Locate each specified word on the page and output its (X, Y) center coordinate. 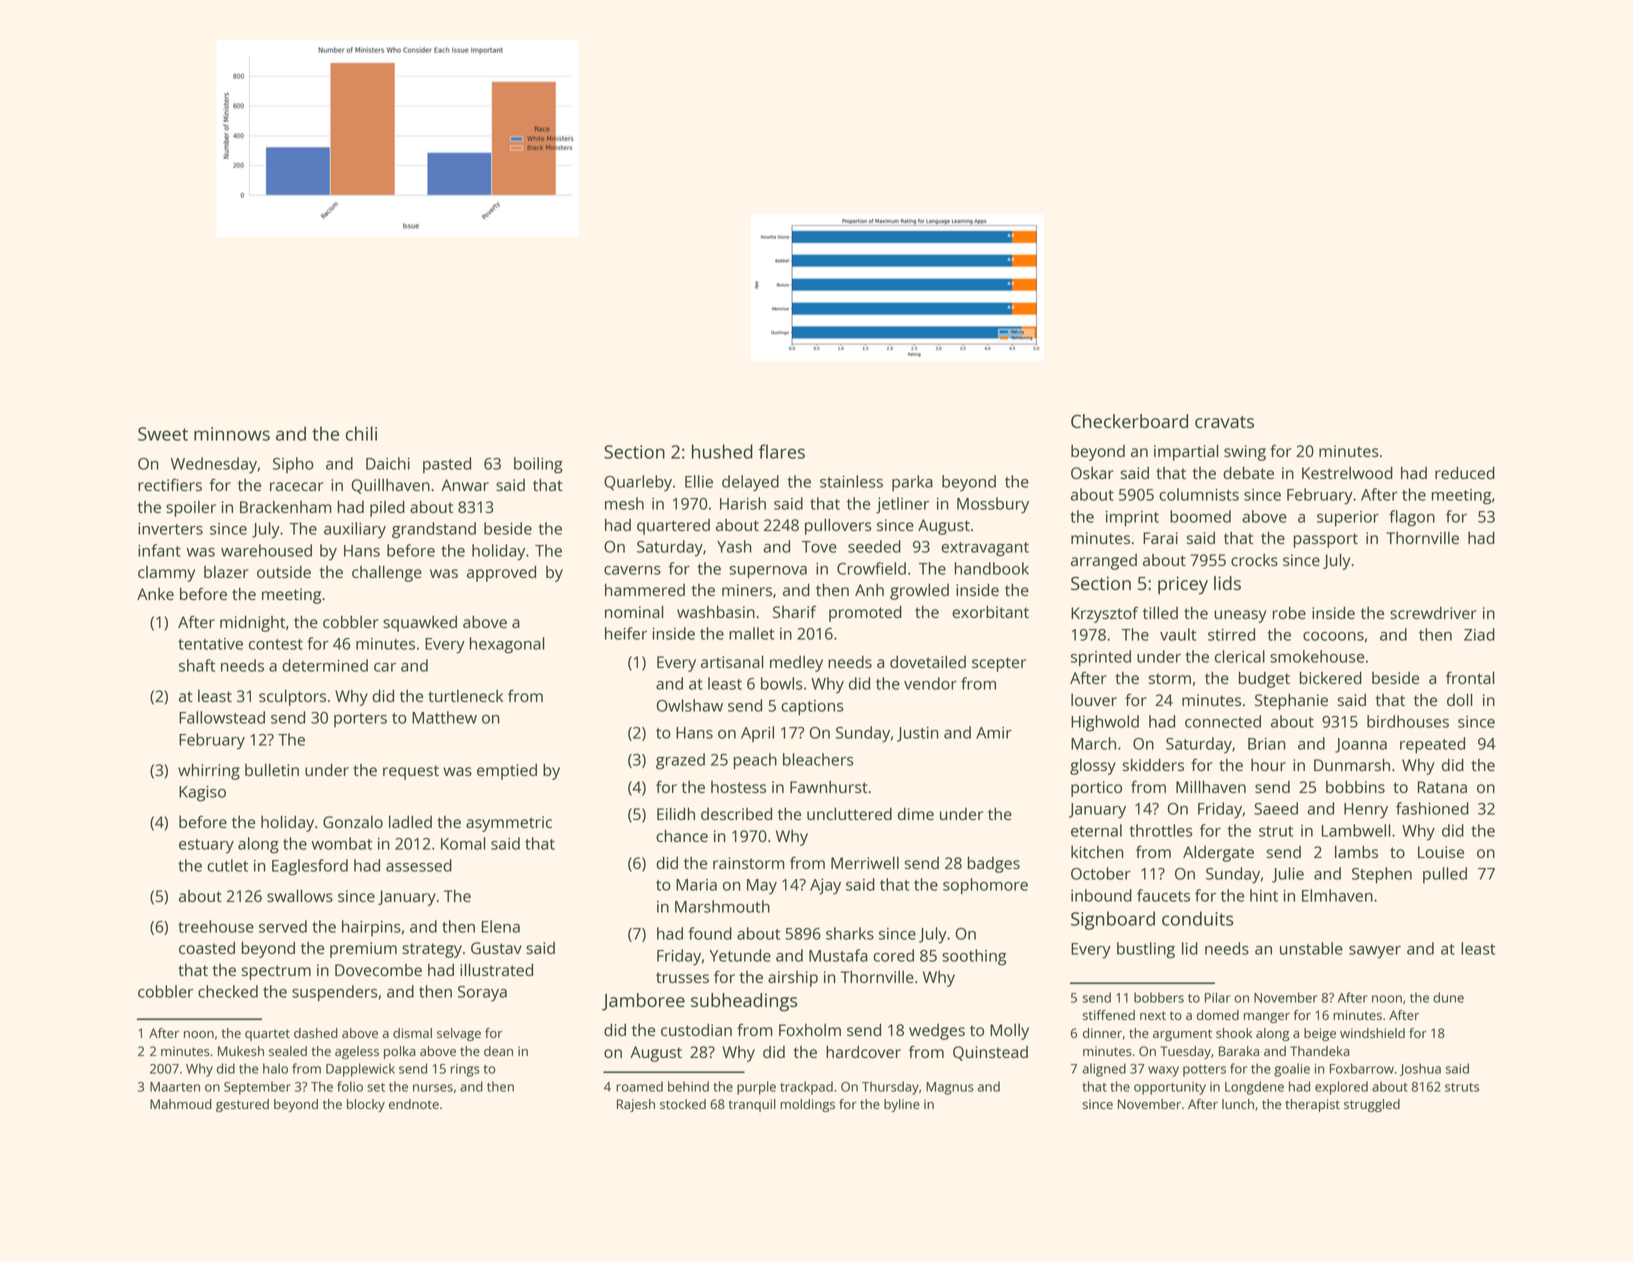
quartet (267, 1035)
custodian (696, 1029)
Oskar (1092, 473)
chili (361, 433)
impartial (1186, 452)
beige (1320, 1034)
